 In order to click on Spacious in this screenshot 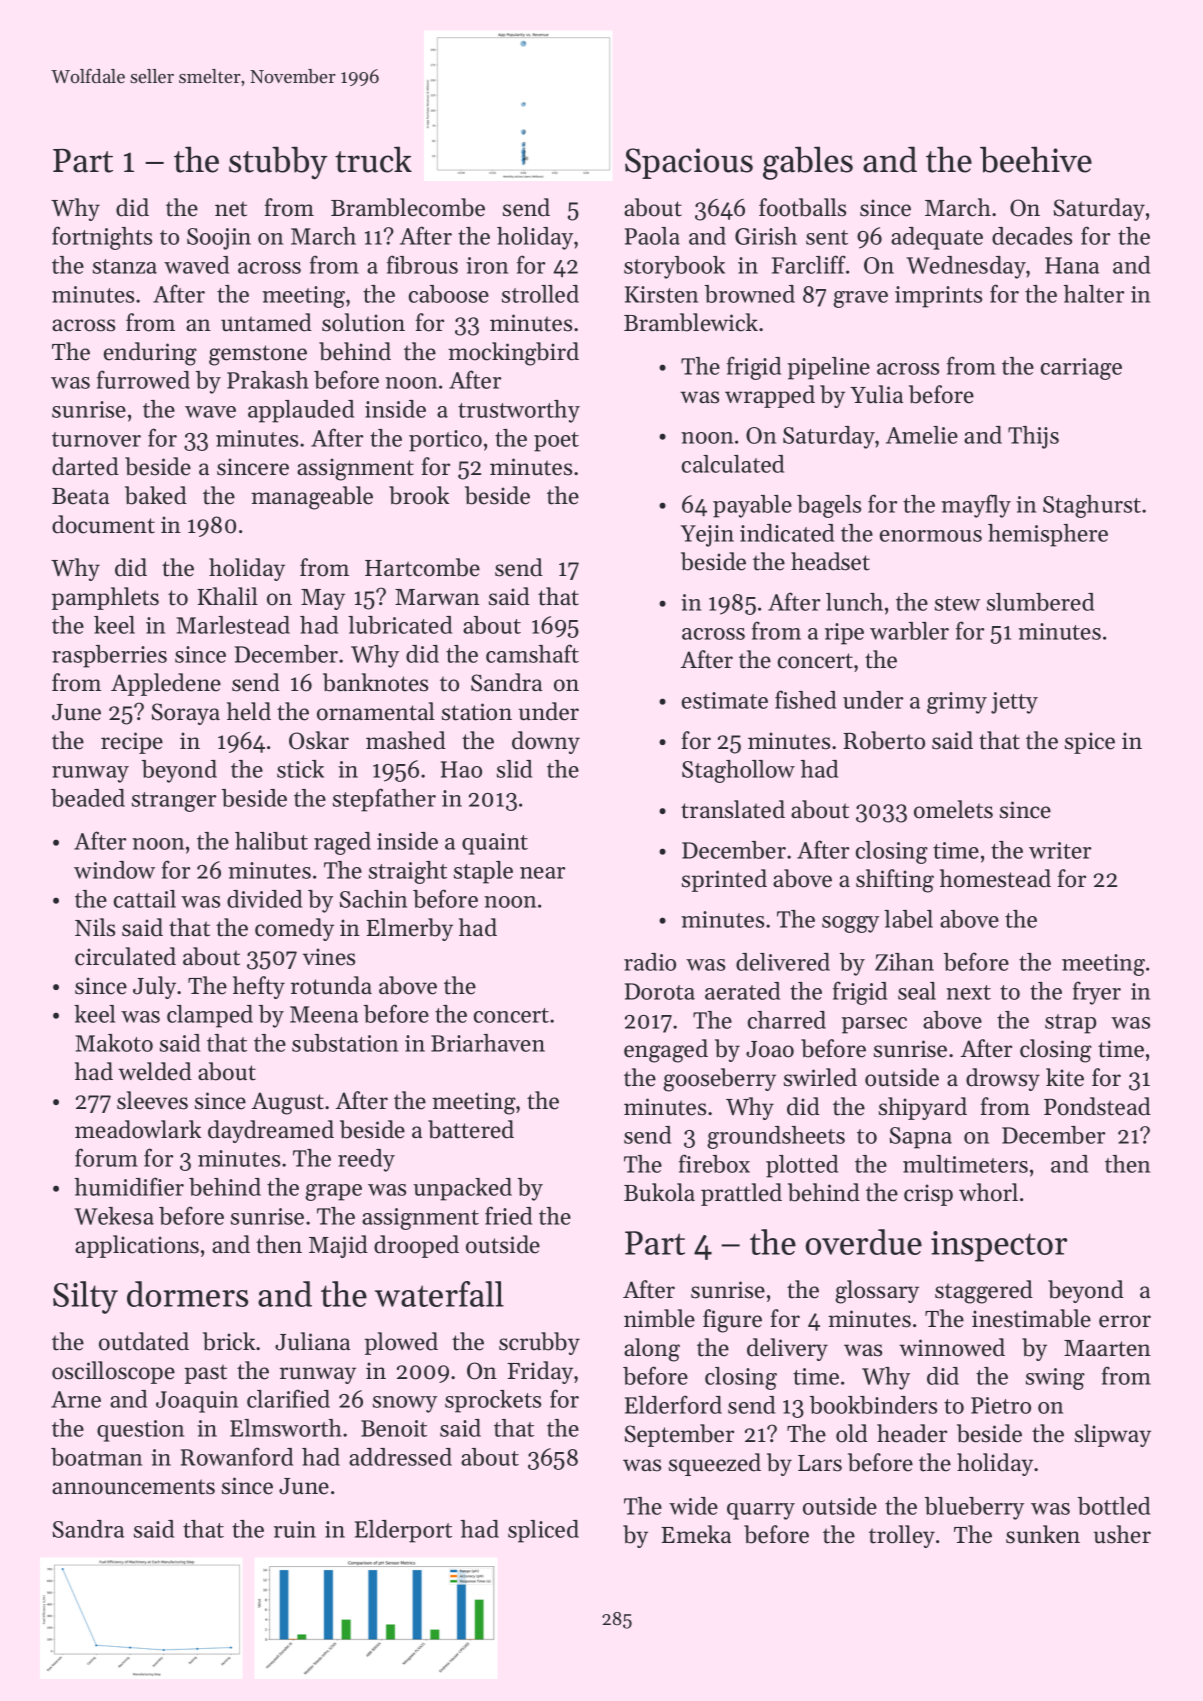, I will do `click(689, 163)`.
